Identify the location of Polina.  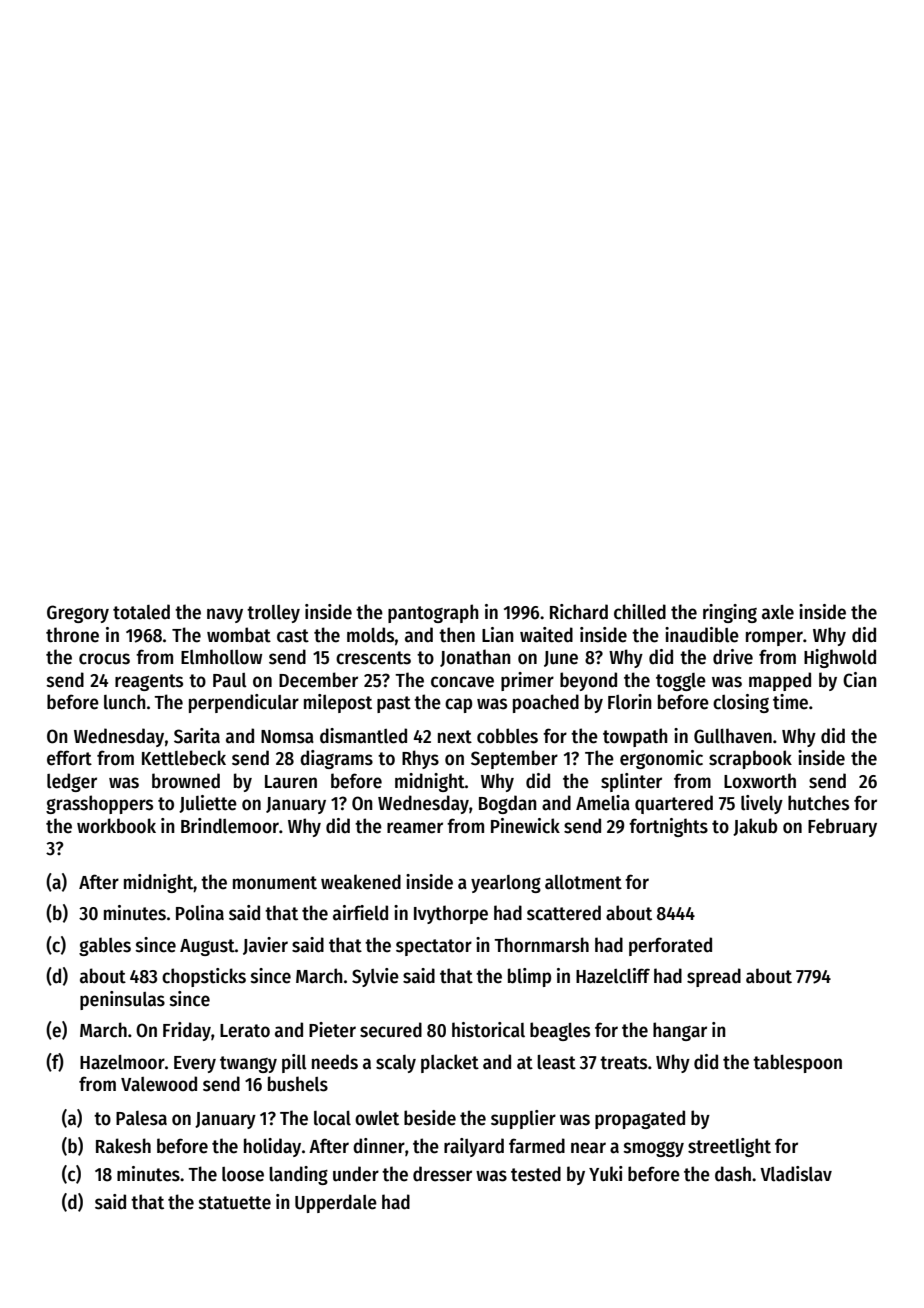
(200, 913).
